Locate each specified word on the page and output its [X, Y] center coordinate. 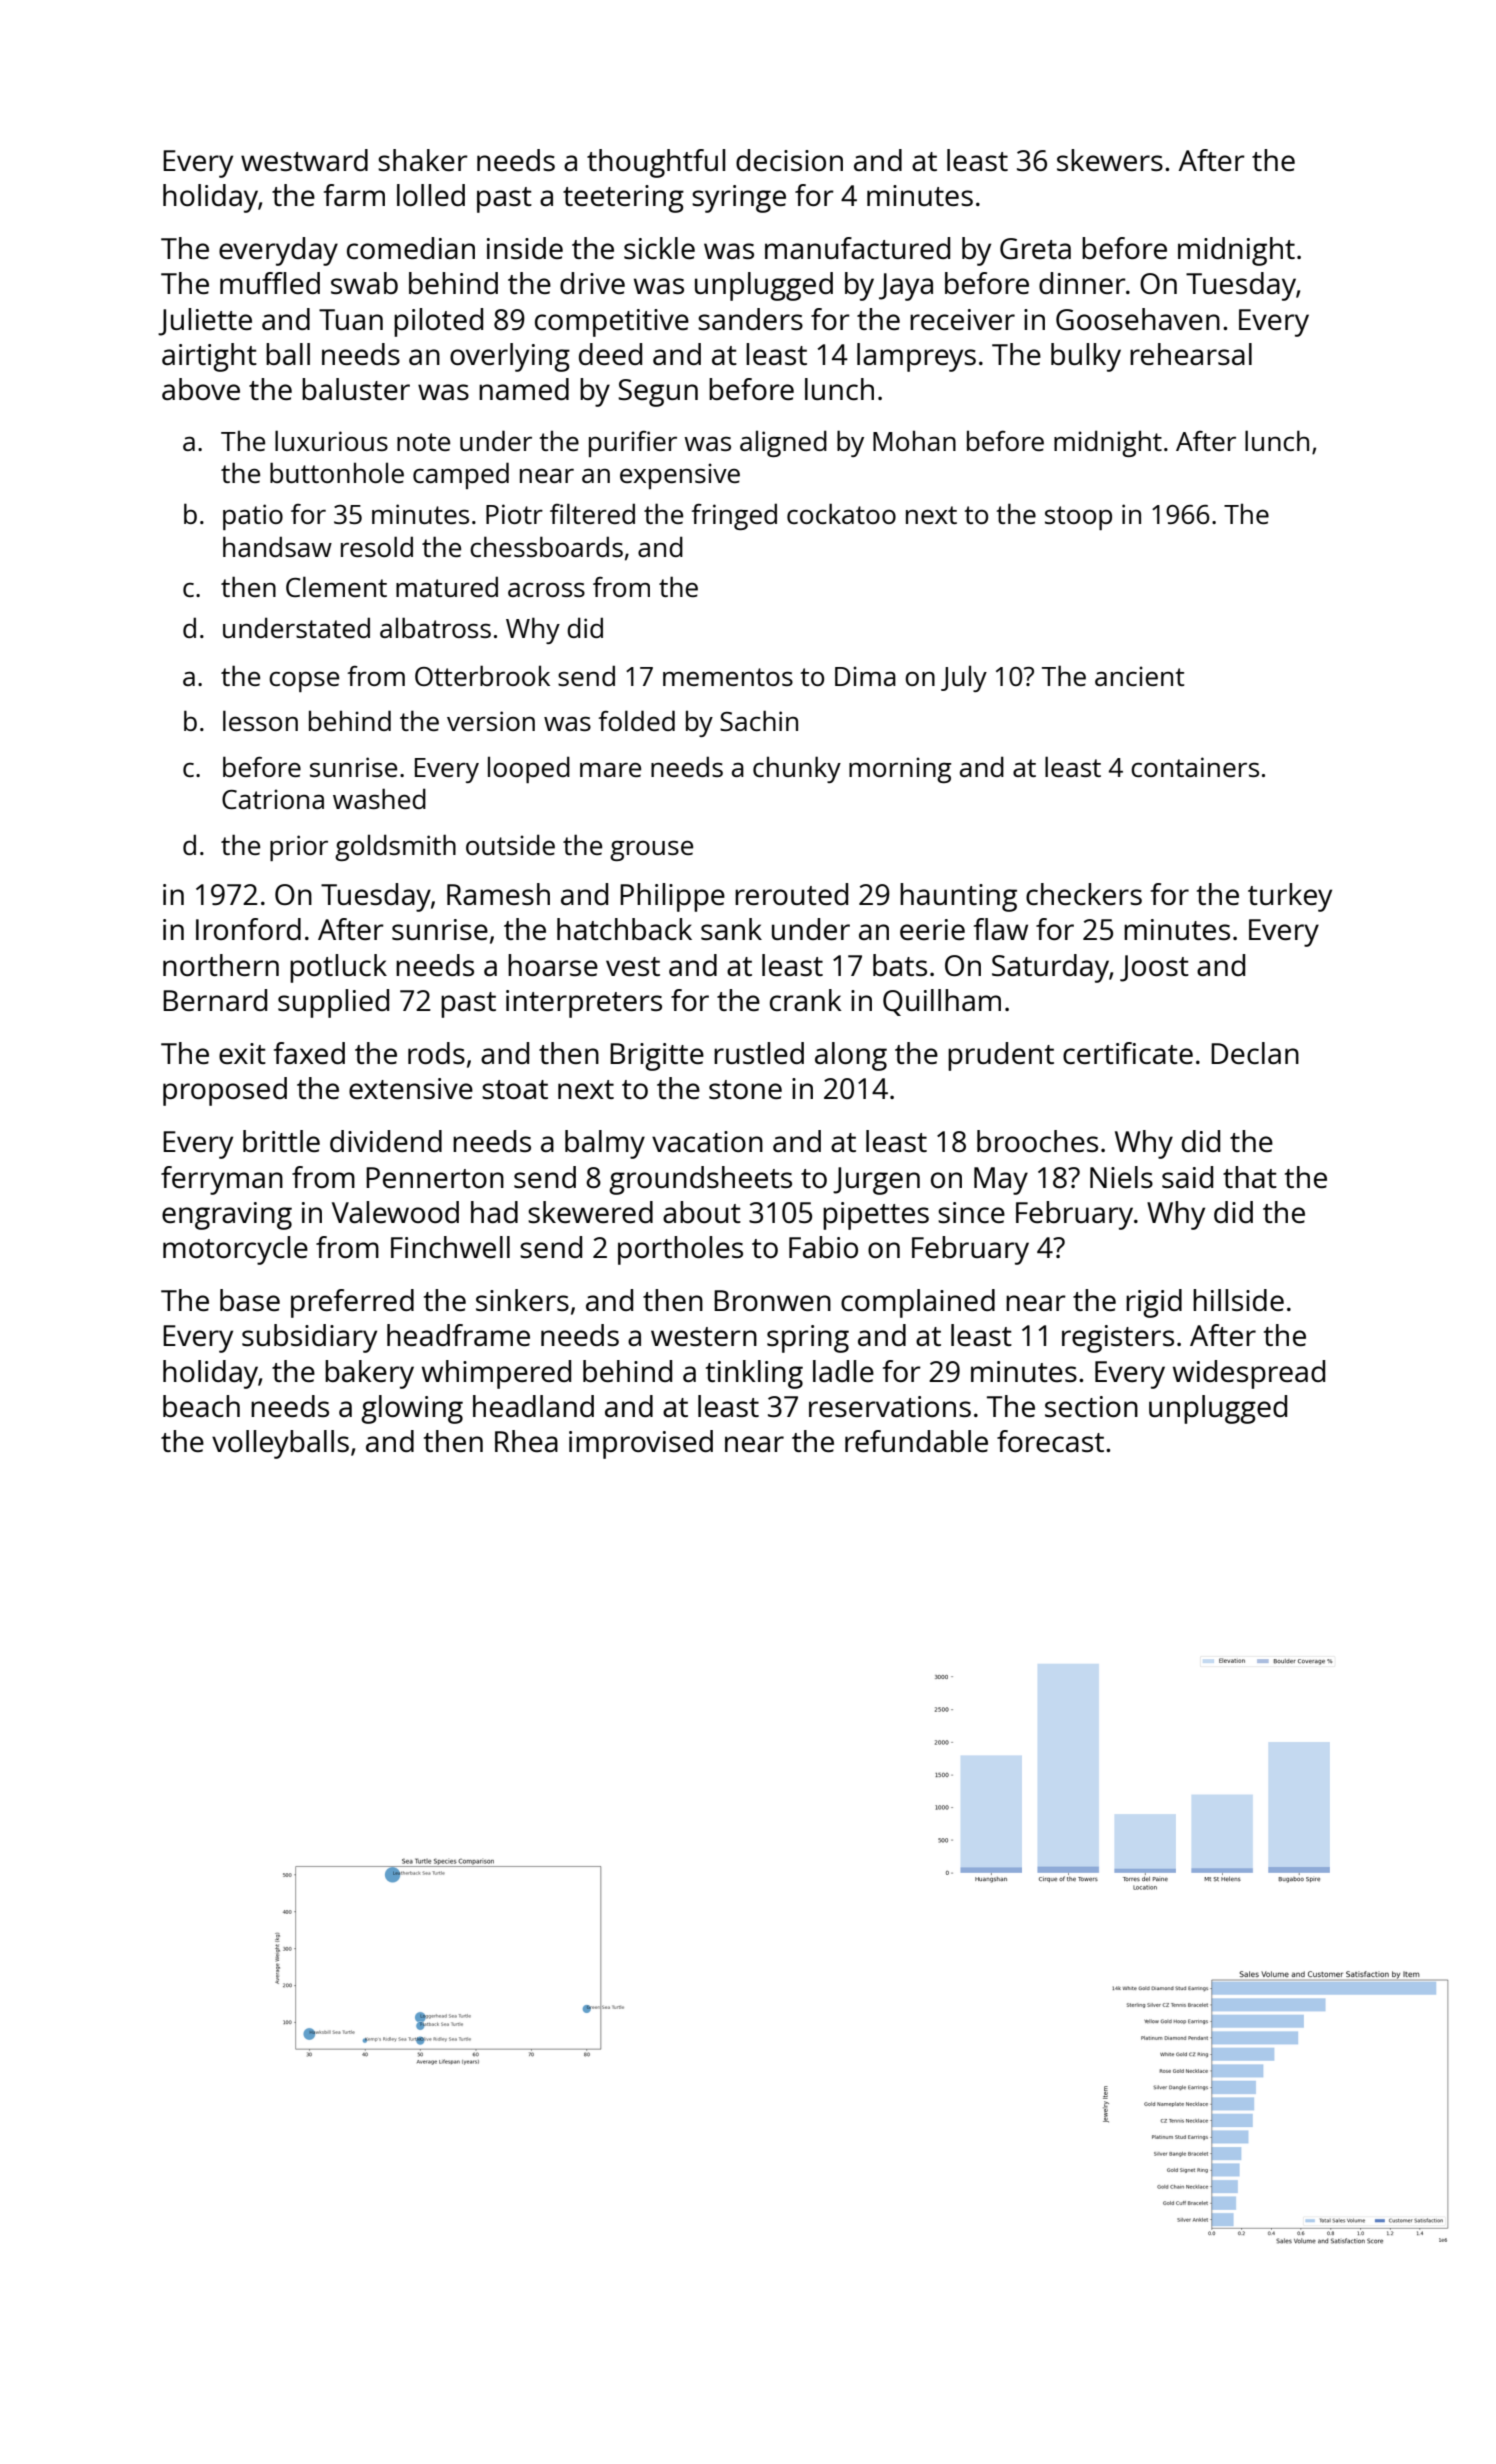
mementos [728, 677]
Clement [336, 586]
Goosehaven [1138, 319]
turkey [1290, 897]
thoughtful [656, 163]
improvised [641, 1444]
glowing [412, 1409]
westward [304, 160]
